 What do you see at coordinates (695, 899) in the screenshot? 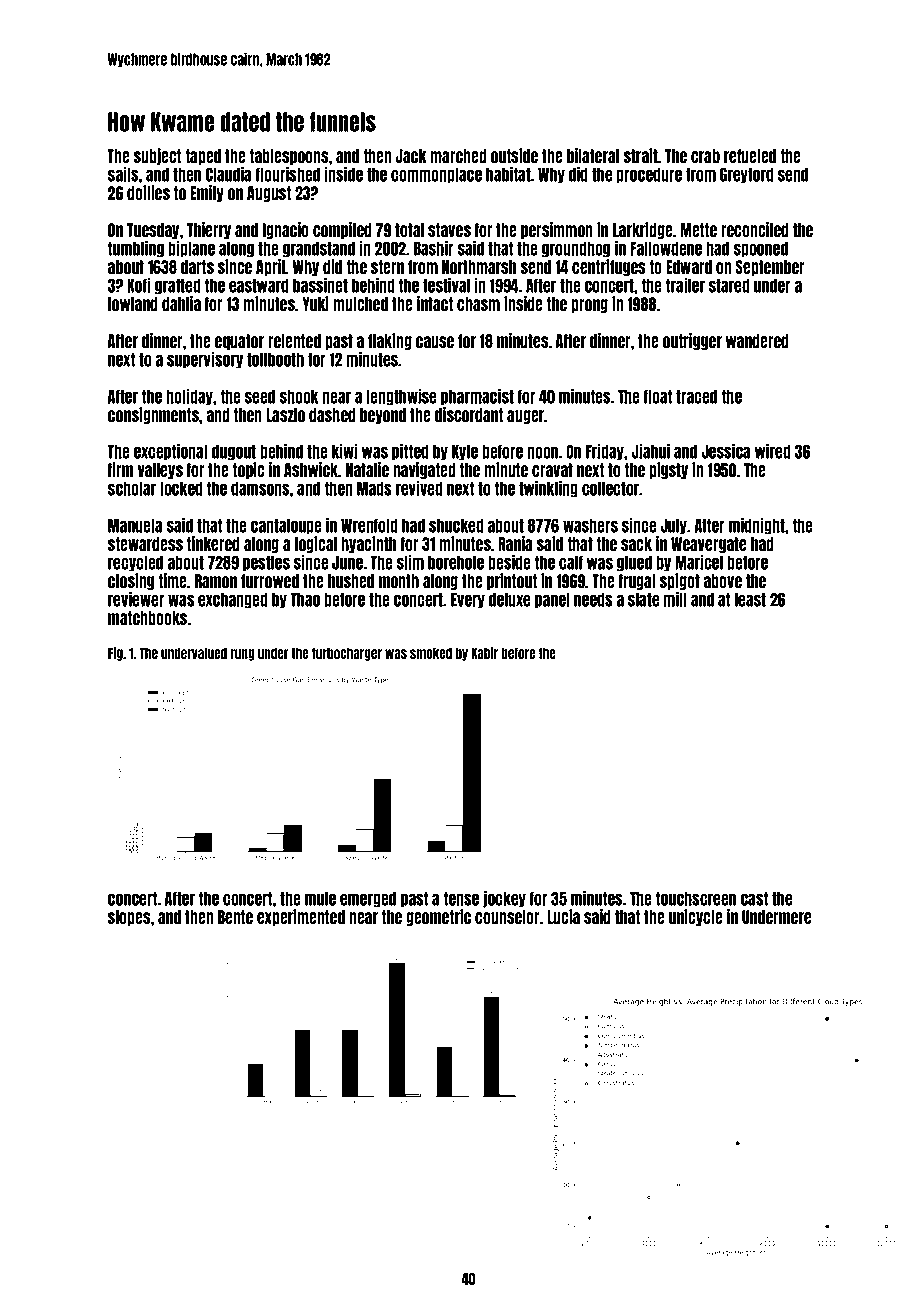
I see `touchscreen` at bounding box center [695, 899].
